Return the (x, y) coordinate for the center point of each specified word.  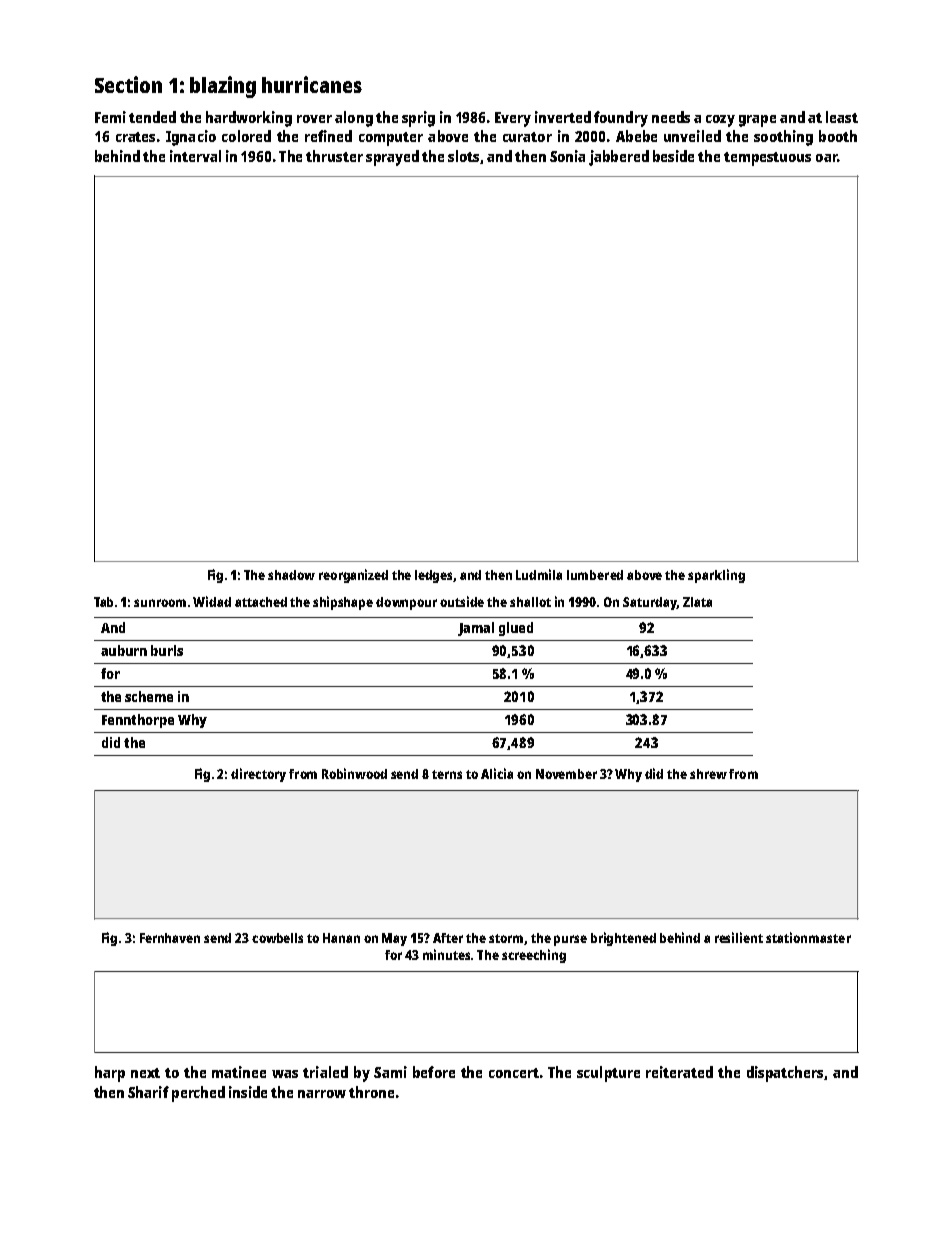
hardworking (249, 119)
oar (826, 158)
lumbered (595, 575)
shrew (708, 774)
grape (757, 121)
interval (195, 156)
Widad (212, 601)
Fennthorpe (138, 721)
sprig (418, 119)
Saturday (650, 603)
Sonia (567, 156)
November (566, 774)
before (434, 1072)
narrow (322, 1094)
